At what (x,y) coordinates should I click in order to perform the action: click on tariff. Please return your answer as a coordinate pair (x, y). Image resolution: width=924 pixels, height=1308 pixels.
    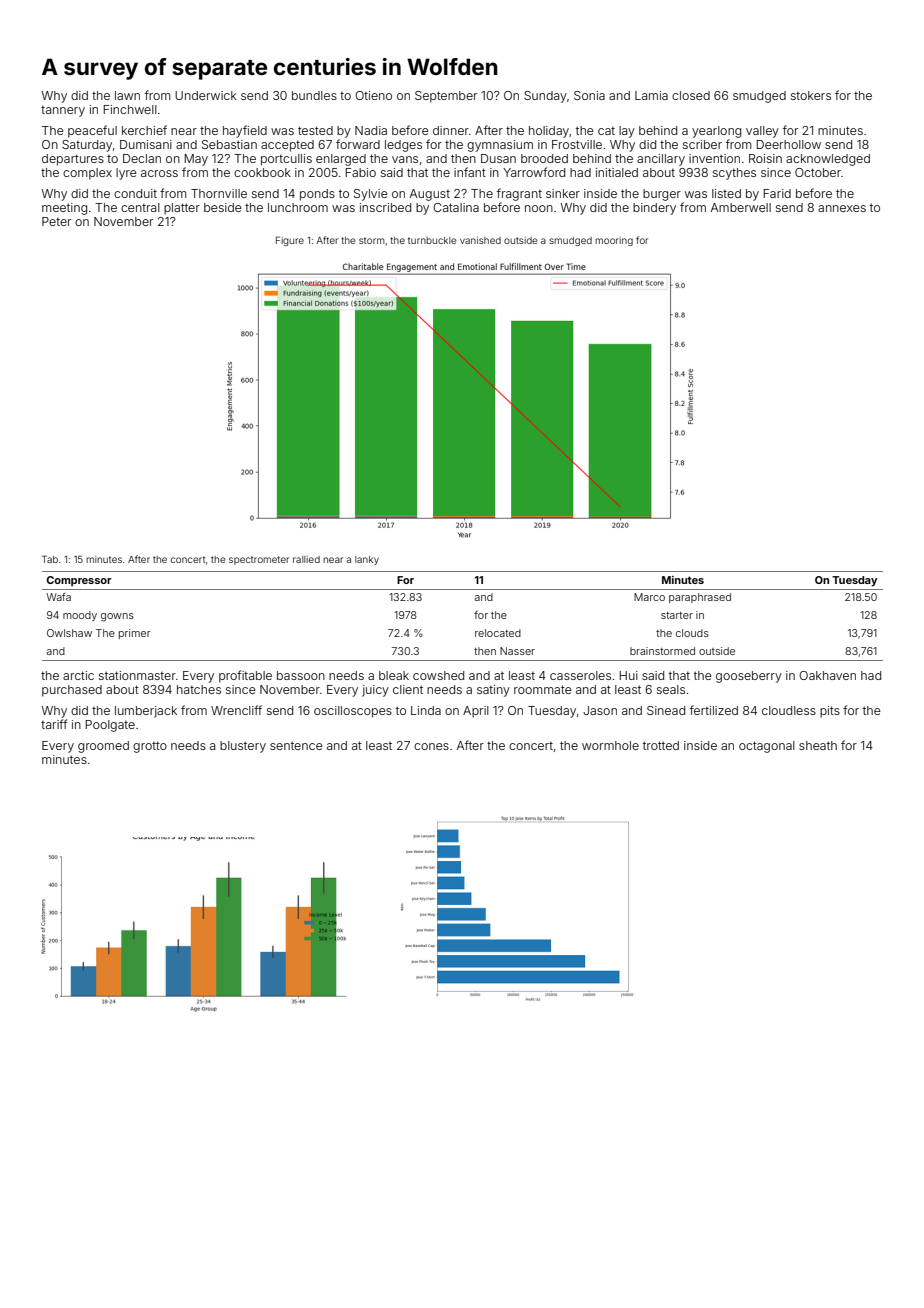
    Looking at the image, I should click on (54, 724).
